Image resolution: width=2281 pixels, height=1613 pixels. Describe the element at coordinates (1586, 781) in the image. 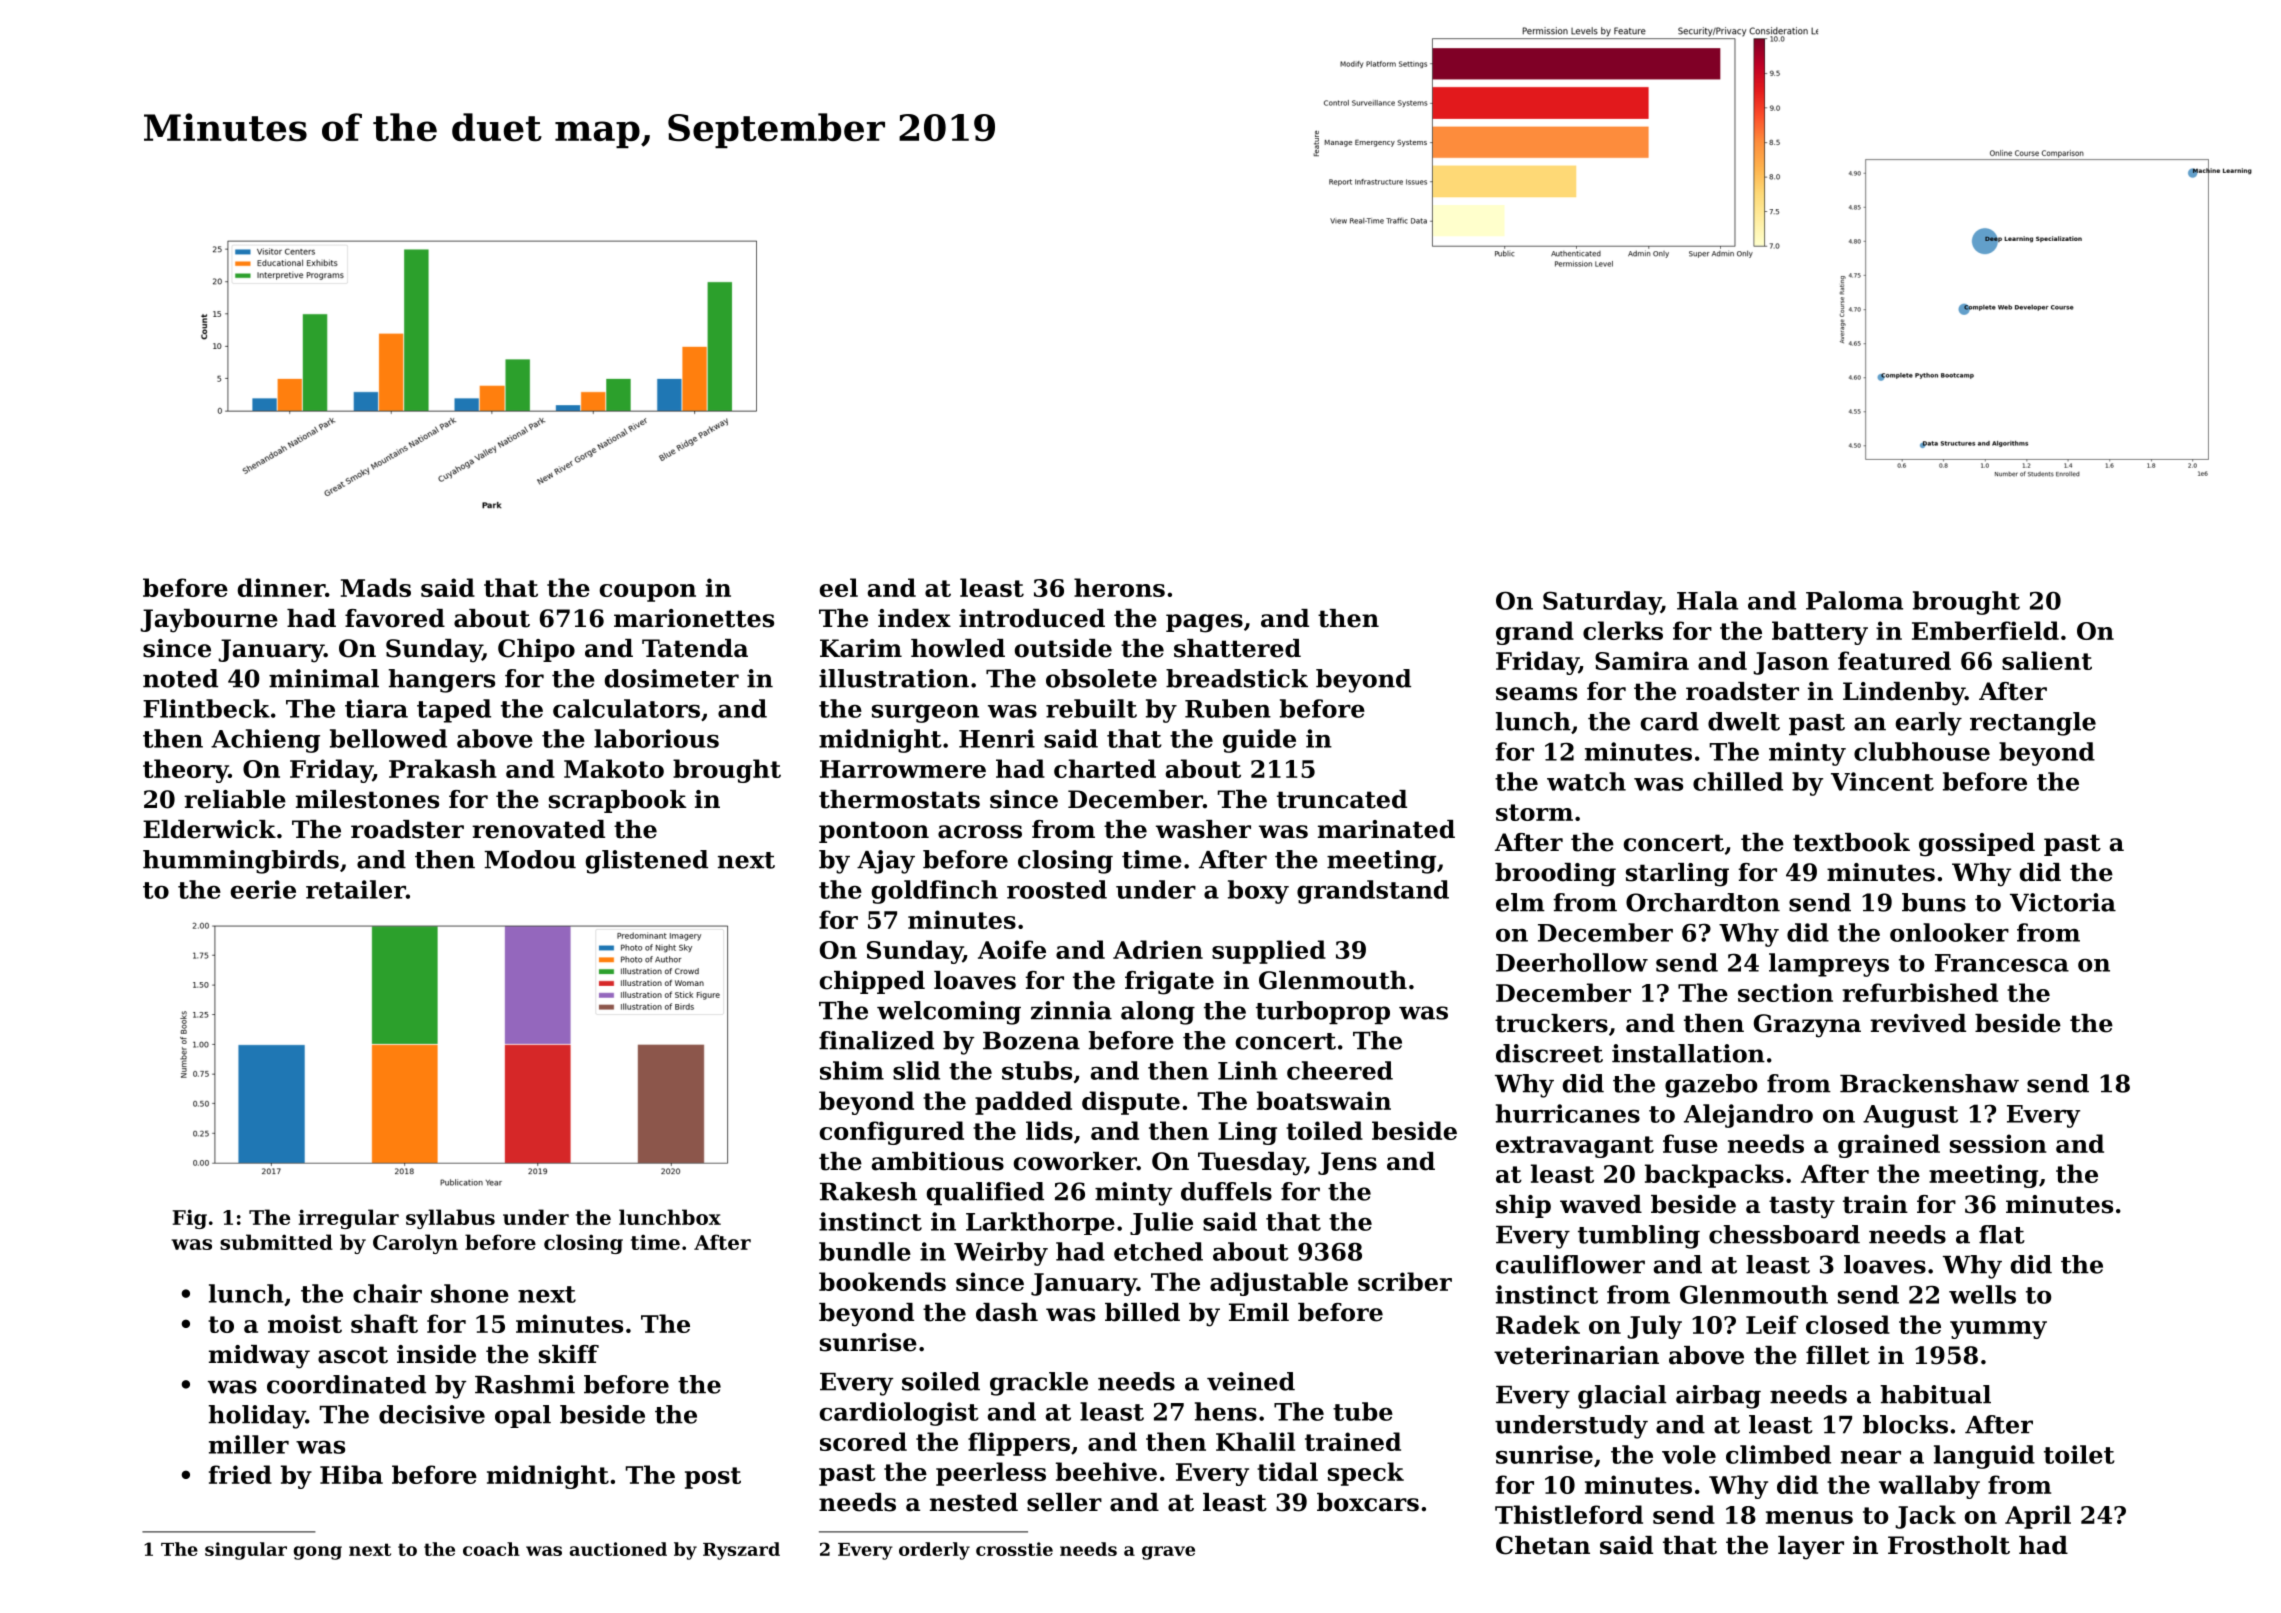

I see `watch` at that location.
